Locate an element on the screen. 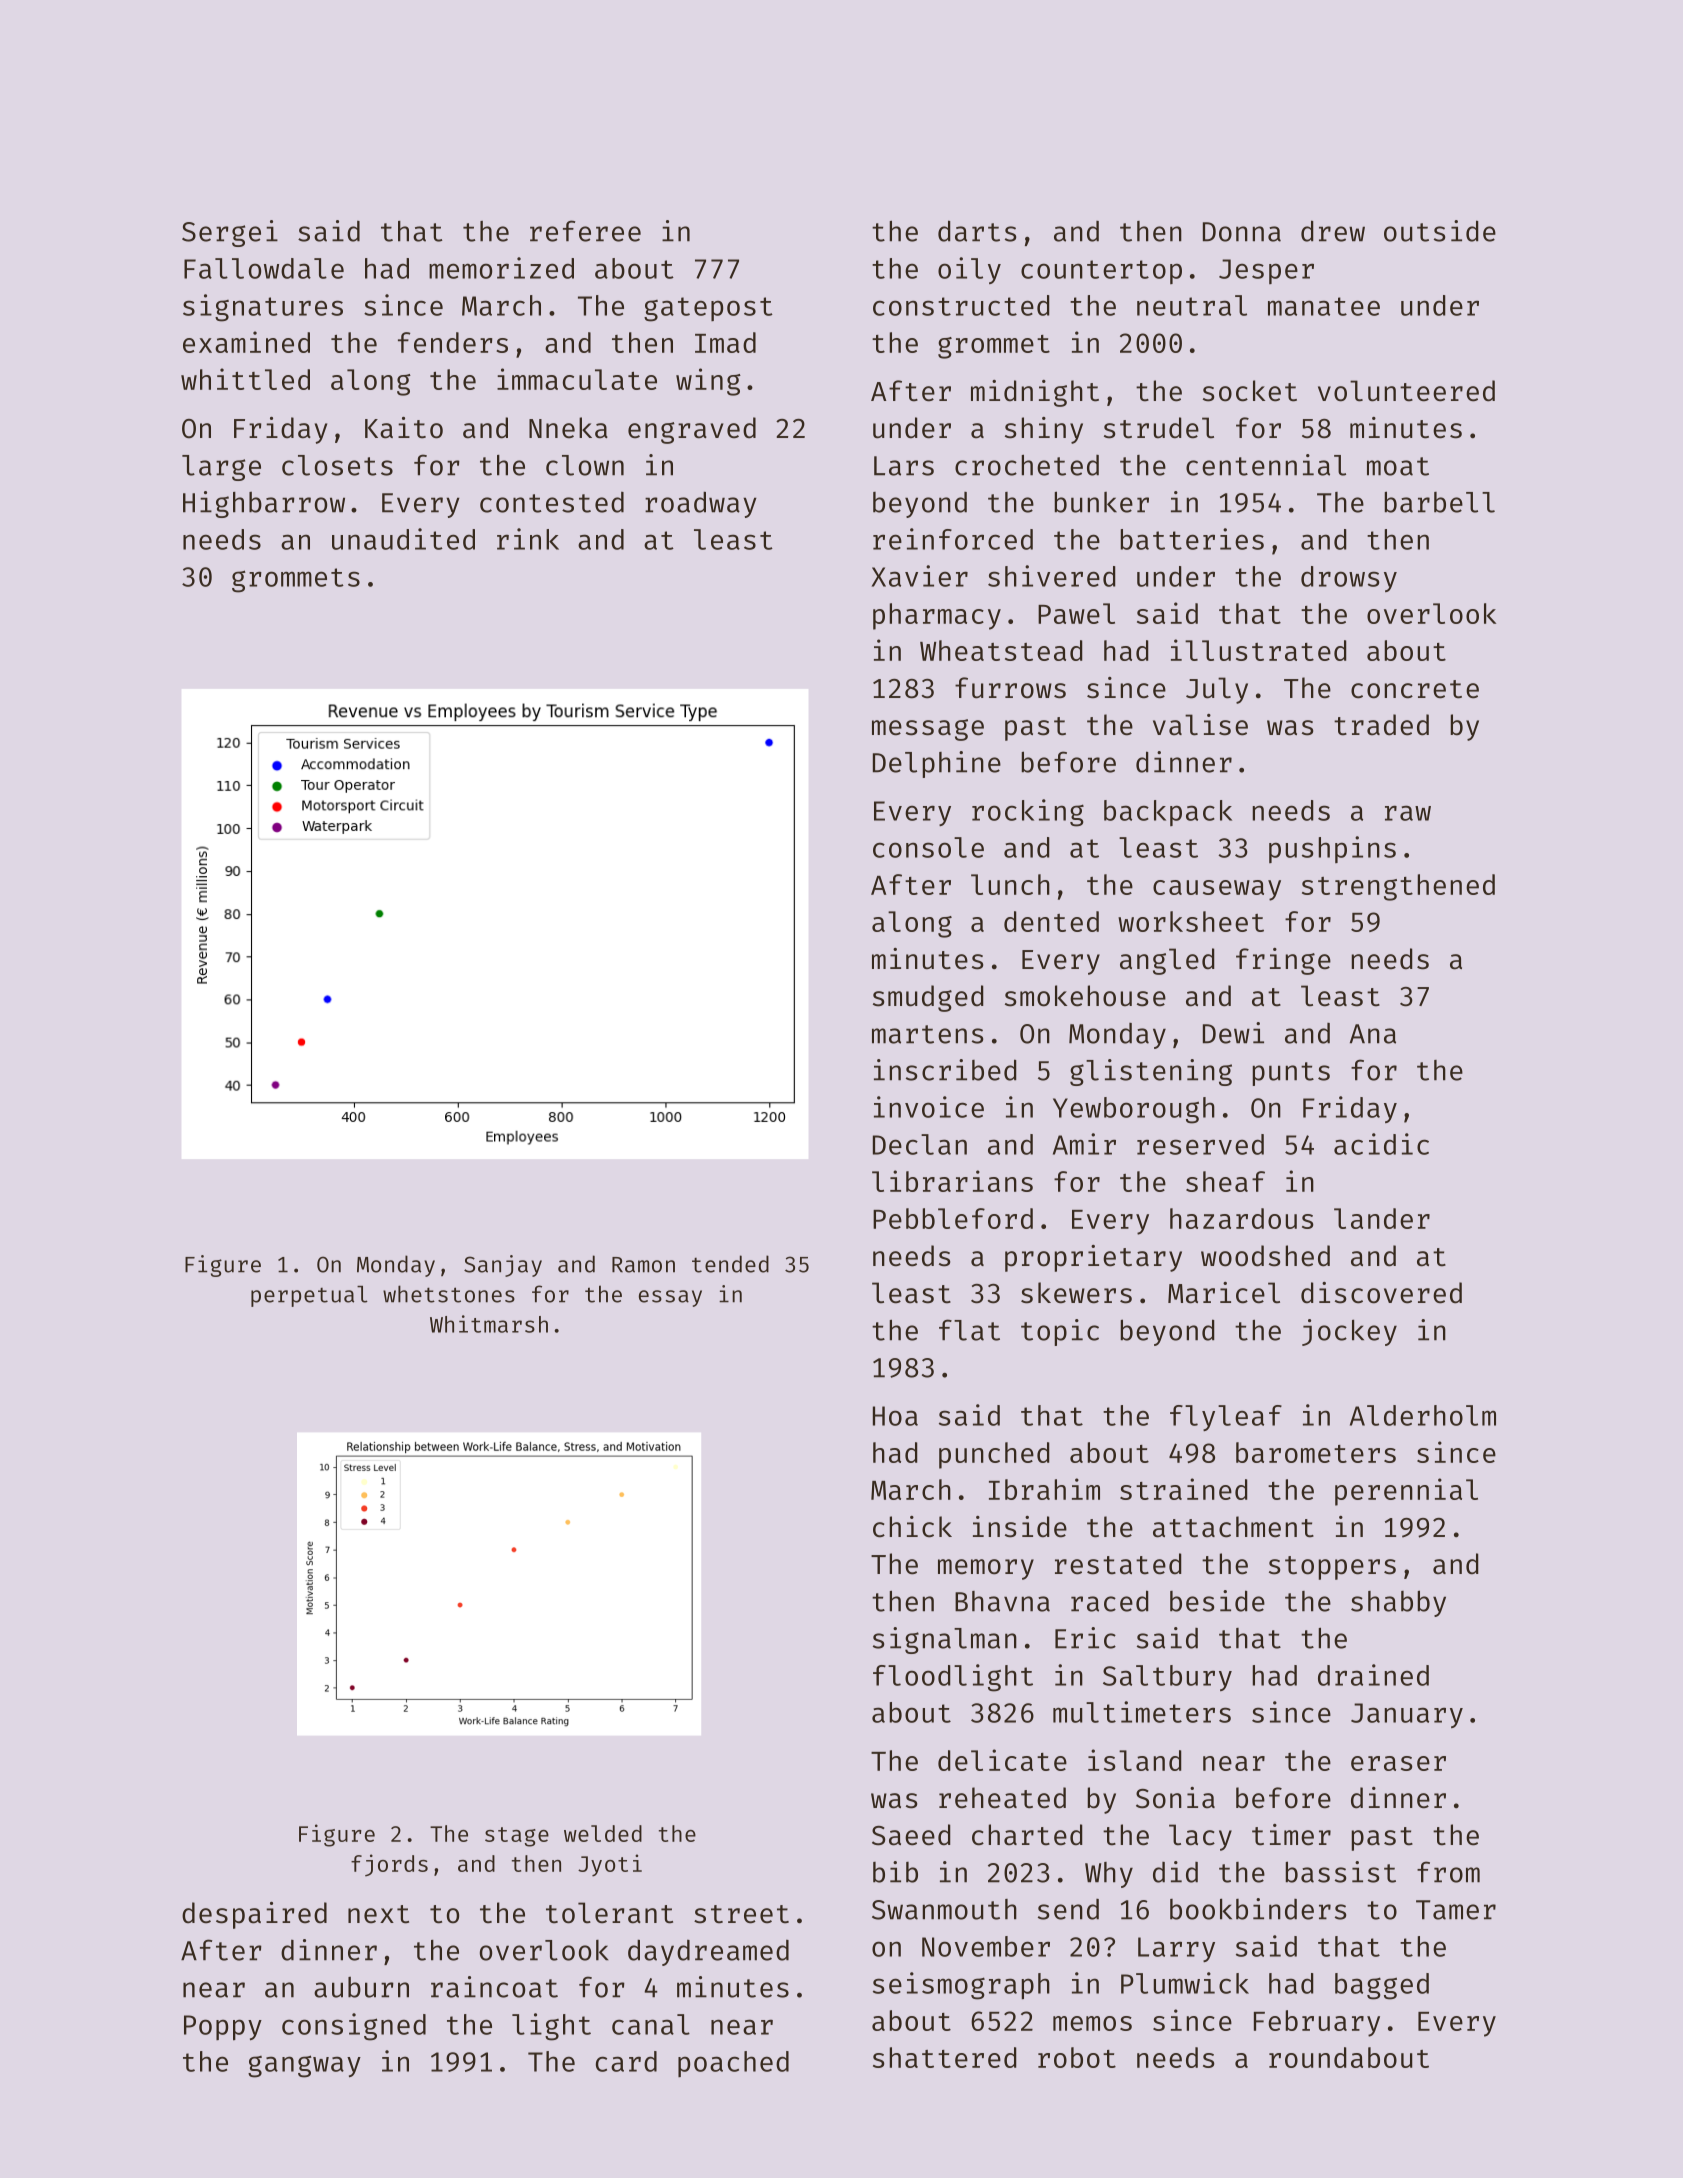  illustrated is located at coordinates (1258, 650).
